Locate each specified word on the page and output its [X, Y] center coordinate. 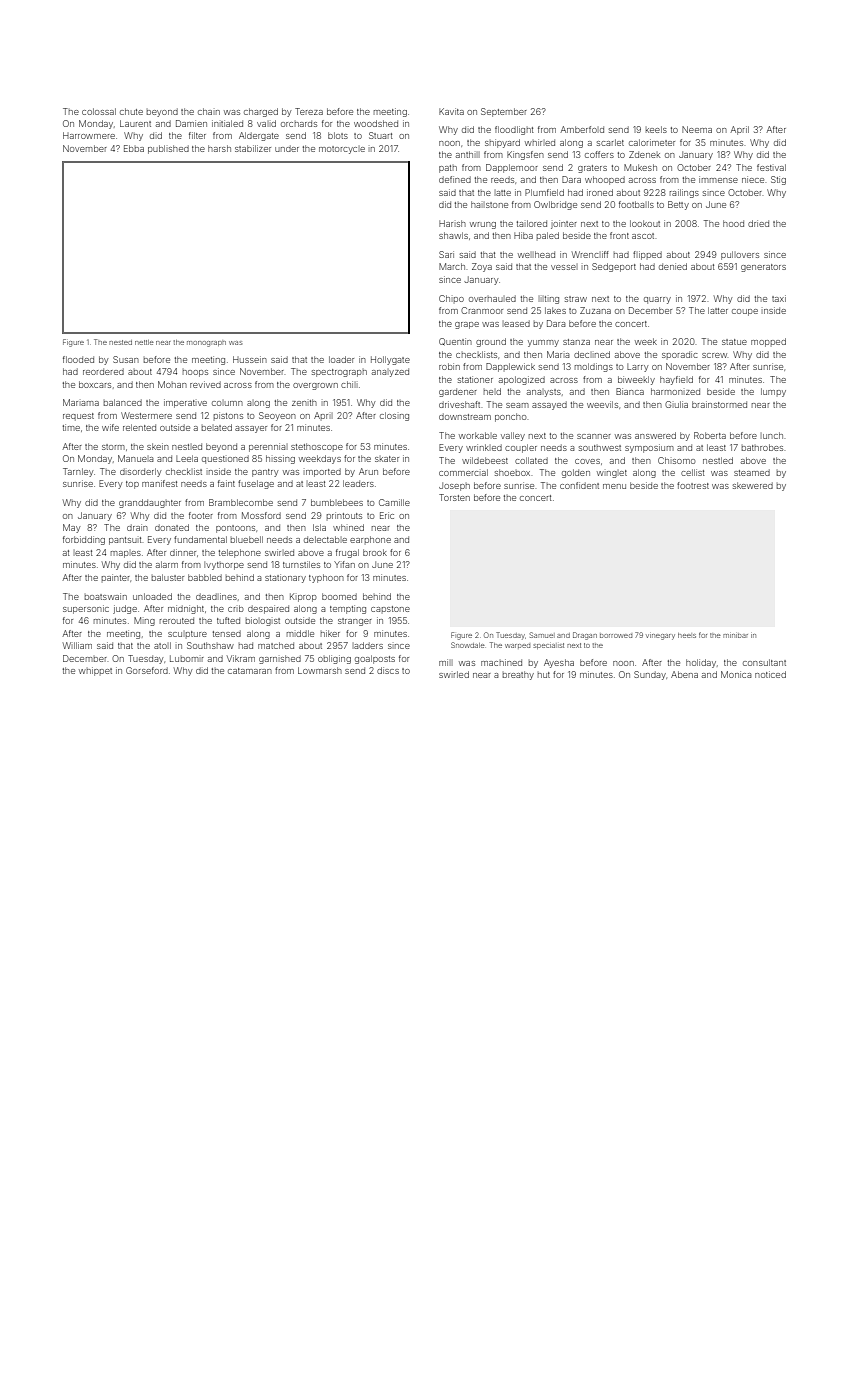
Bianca [630, 391]
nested [120, 342]
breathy [518, 675]
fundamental [200, 539]
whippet [95, 671]
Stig [778, 180]
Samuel [542, 635]
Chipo [451, 298]
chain [209, 111]
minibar [735, 635]
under [287, 148]
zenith [304, 402]
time [71, 427]
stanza [576, 342]
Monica [736, 674]
